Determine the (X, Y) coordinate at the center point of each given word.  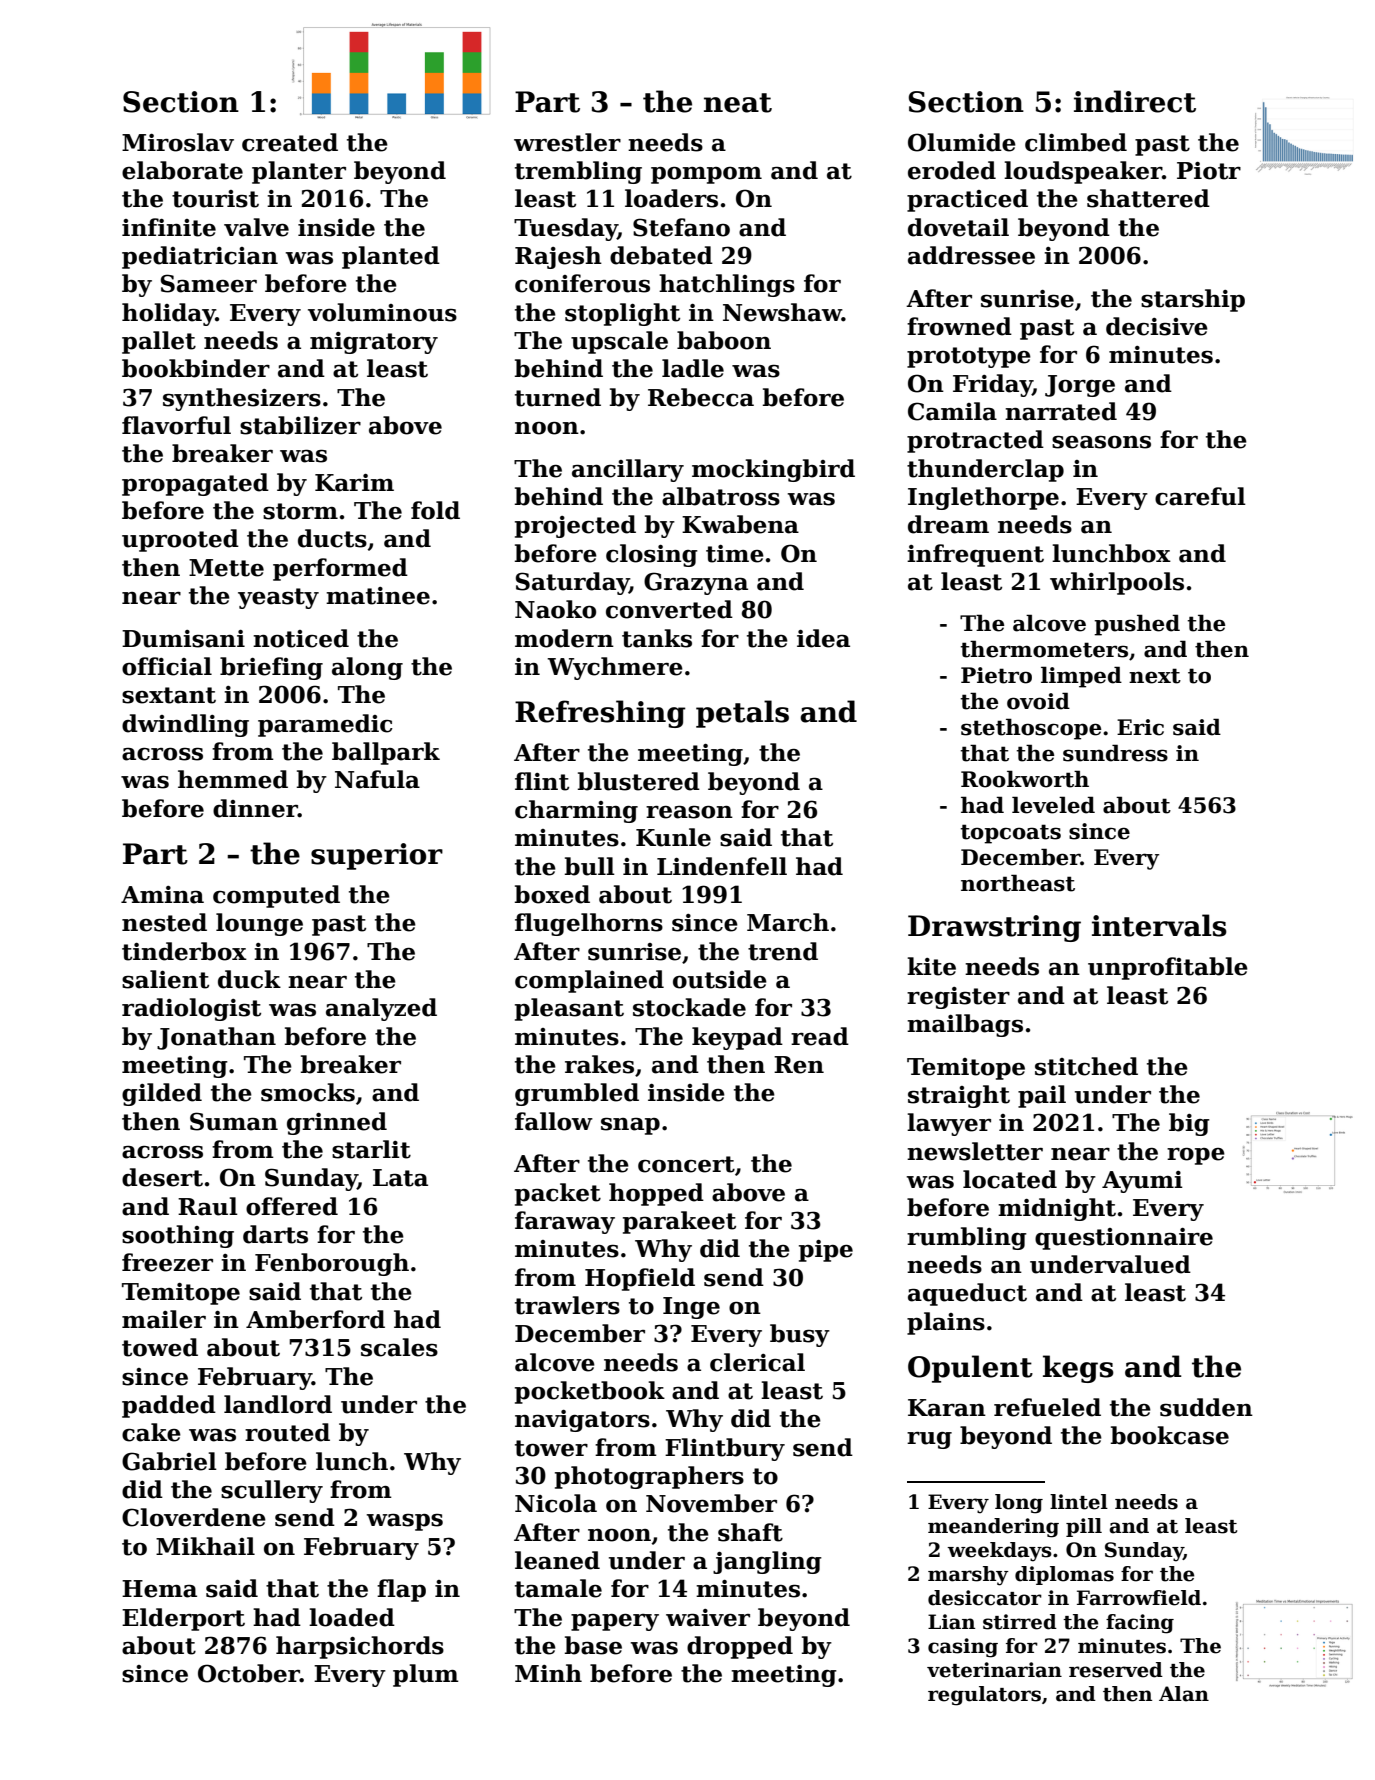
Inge (691, 1308)
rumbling (967, 1238)
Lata (400, 1178)
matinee (378, 596)
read (820, 1036)
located (1010, 1179)
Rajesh (558, 257)
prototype (969, 357)
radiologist (191, 1009)
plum (426, 1675)
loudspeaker (1083, 172)
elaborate (182, 170)
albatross (721, 496)
